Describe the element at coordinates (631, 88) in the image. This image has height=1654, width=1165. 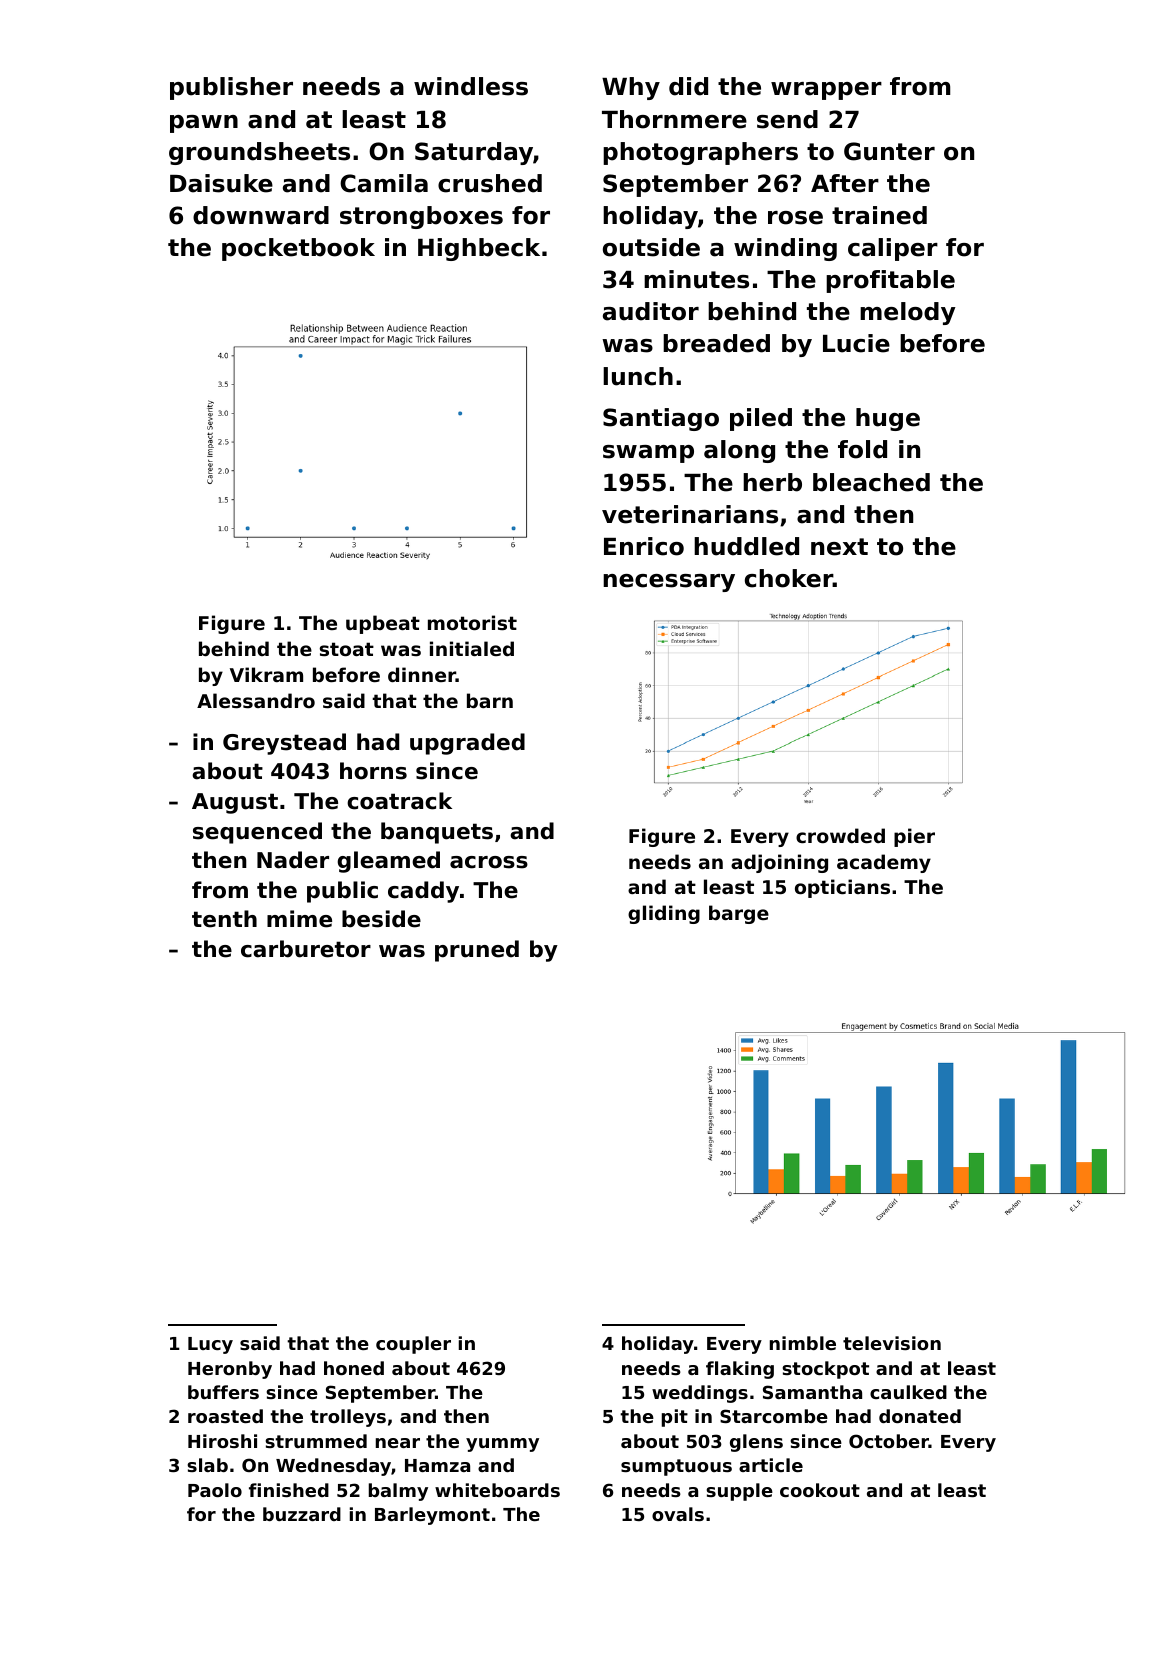
I see `Why` at that location.
